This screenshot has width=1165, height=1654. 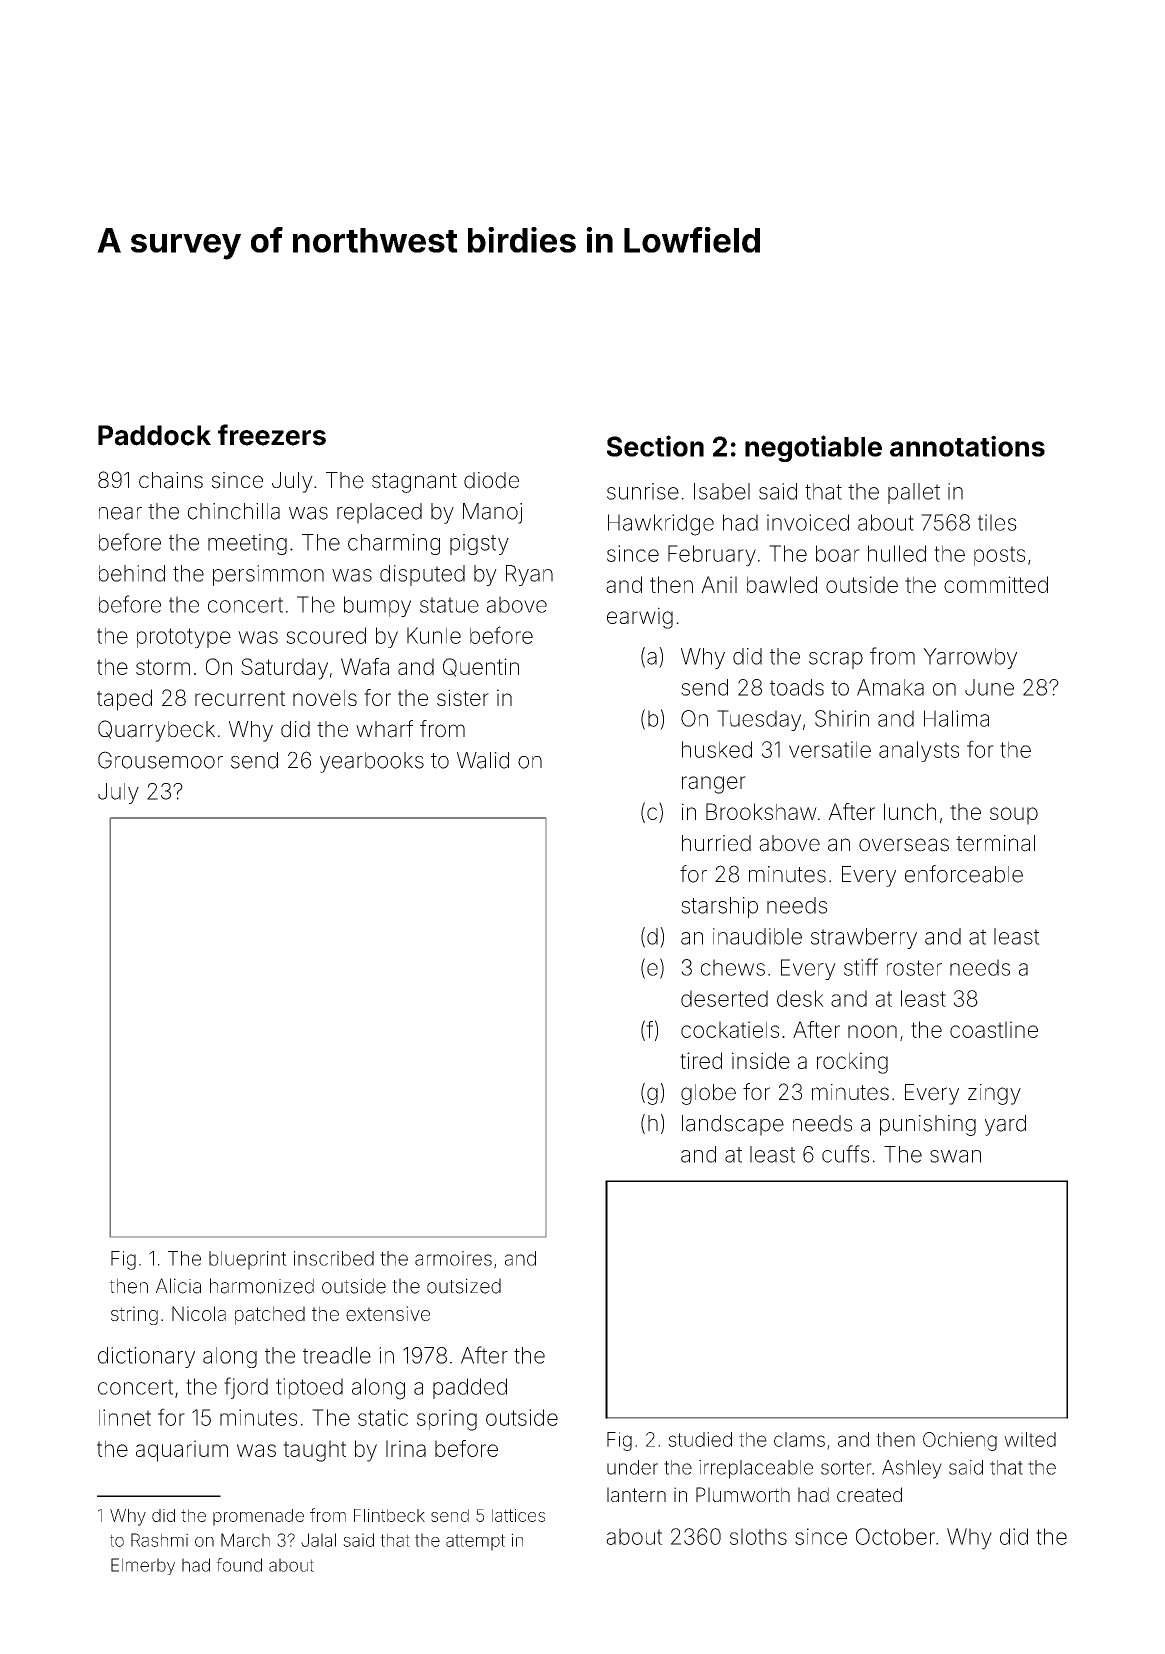 What do you see at coordinates (967, 446) in the screenshot?
I see `annotations` at bounding box center [967, 446].
